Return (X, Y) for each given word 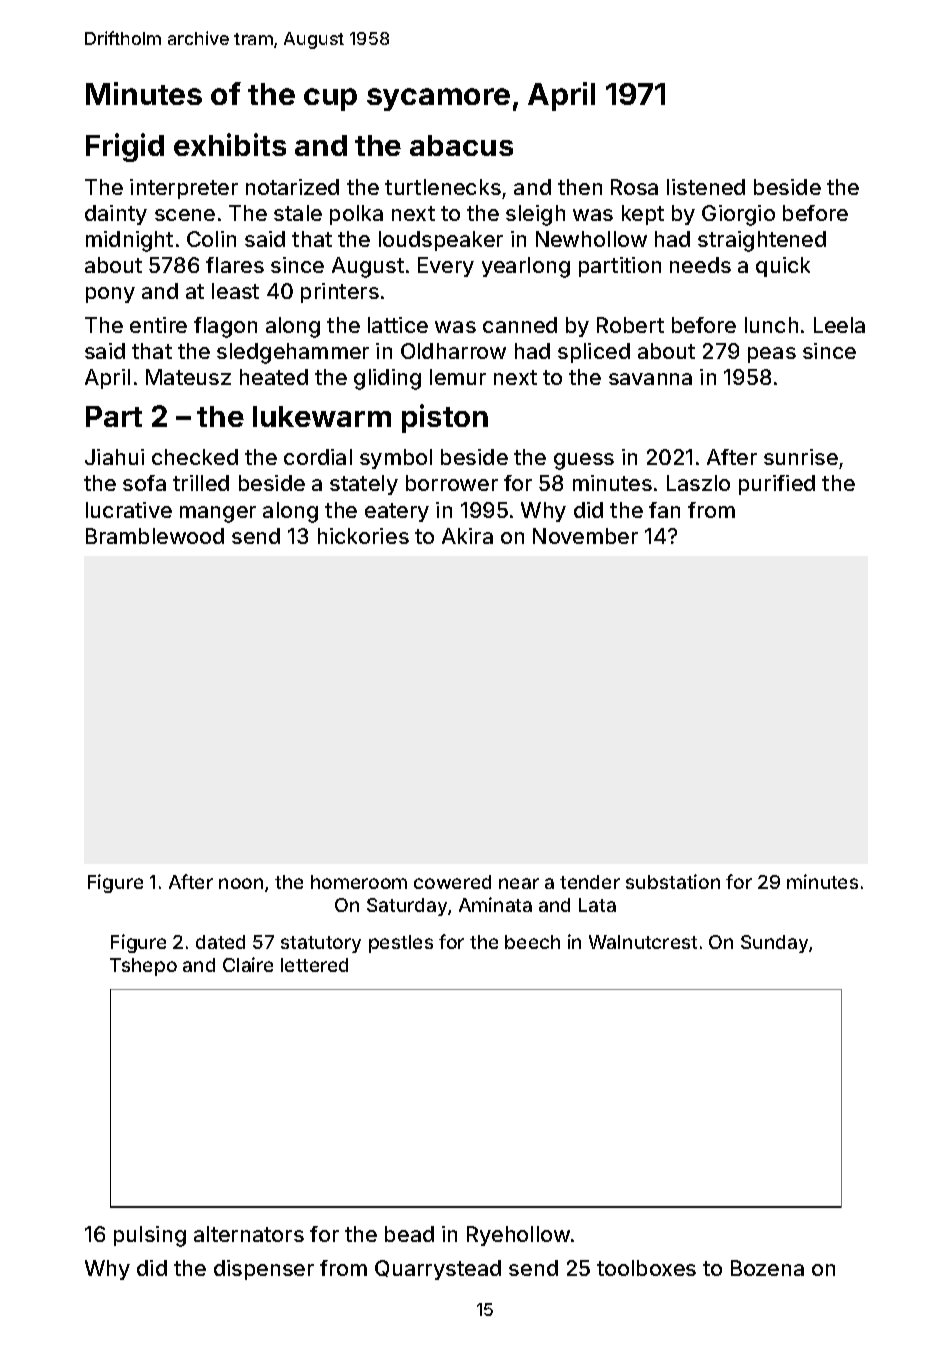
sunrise (801, 457)
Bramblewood (155, 536)
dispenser (264, 1270)
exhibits (230, 144)
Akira (467, 536)
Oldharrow (453, 351)
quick (783, 267)
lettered (314, 965)
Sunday (774, 944)
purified (777, 485)
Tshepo (143, 967)
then (580, 187)
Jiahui (114, 457)
